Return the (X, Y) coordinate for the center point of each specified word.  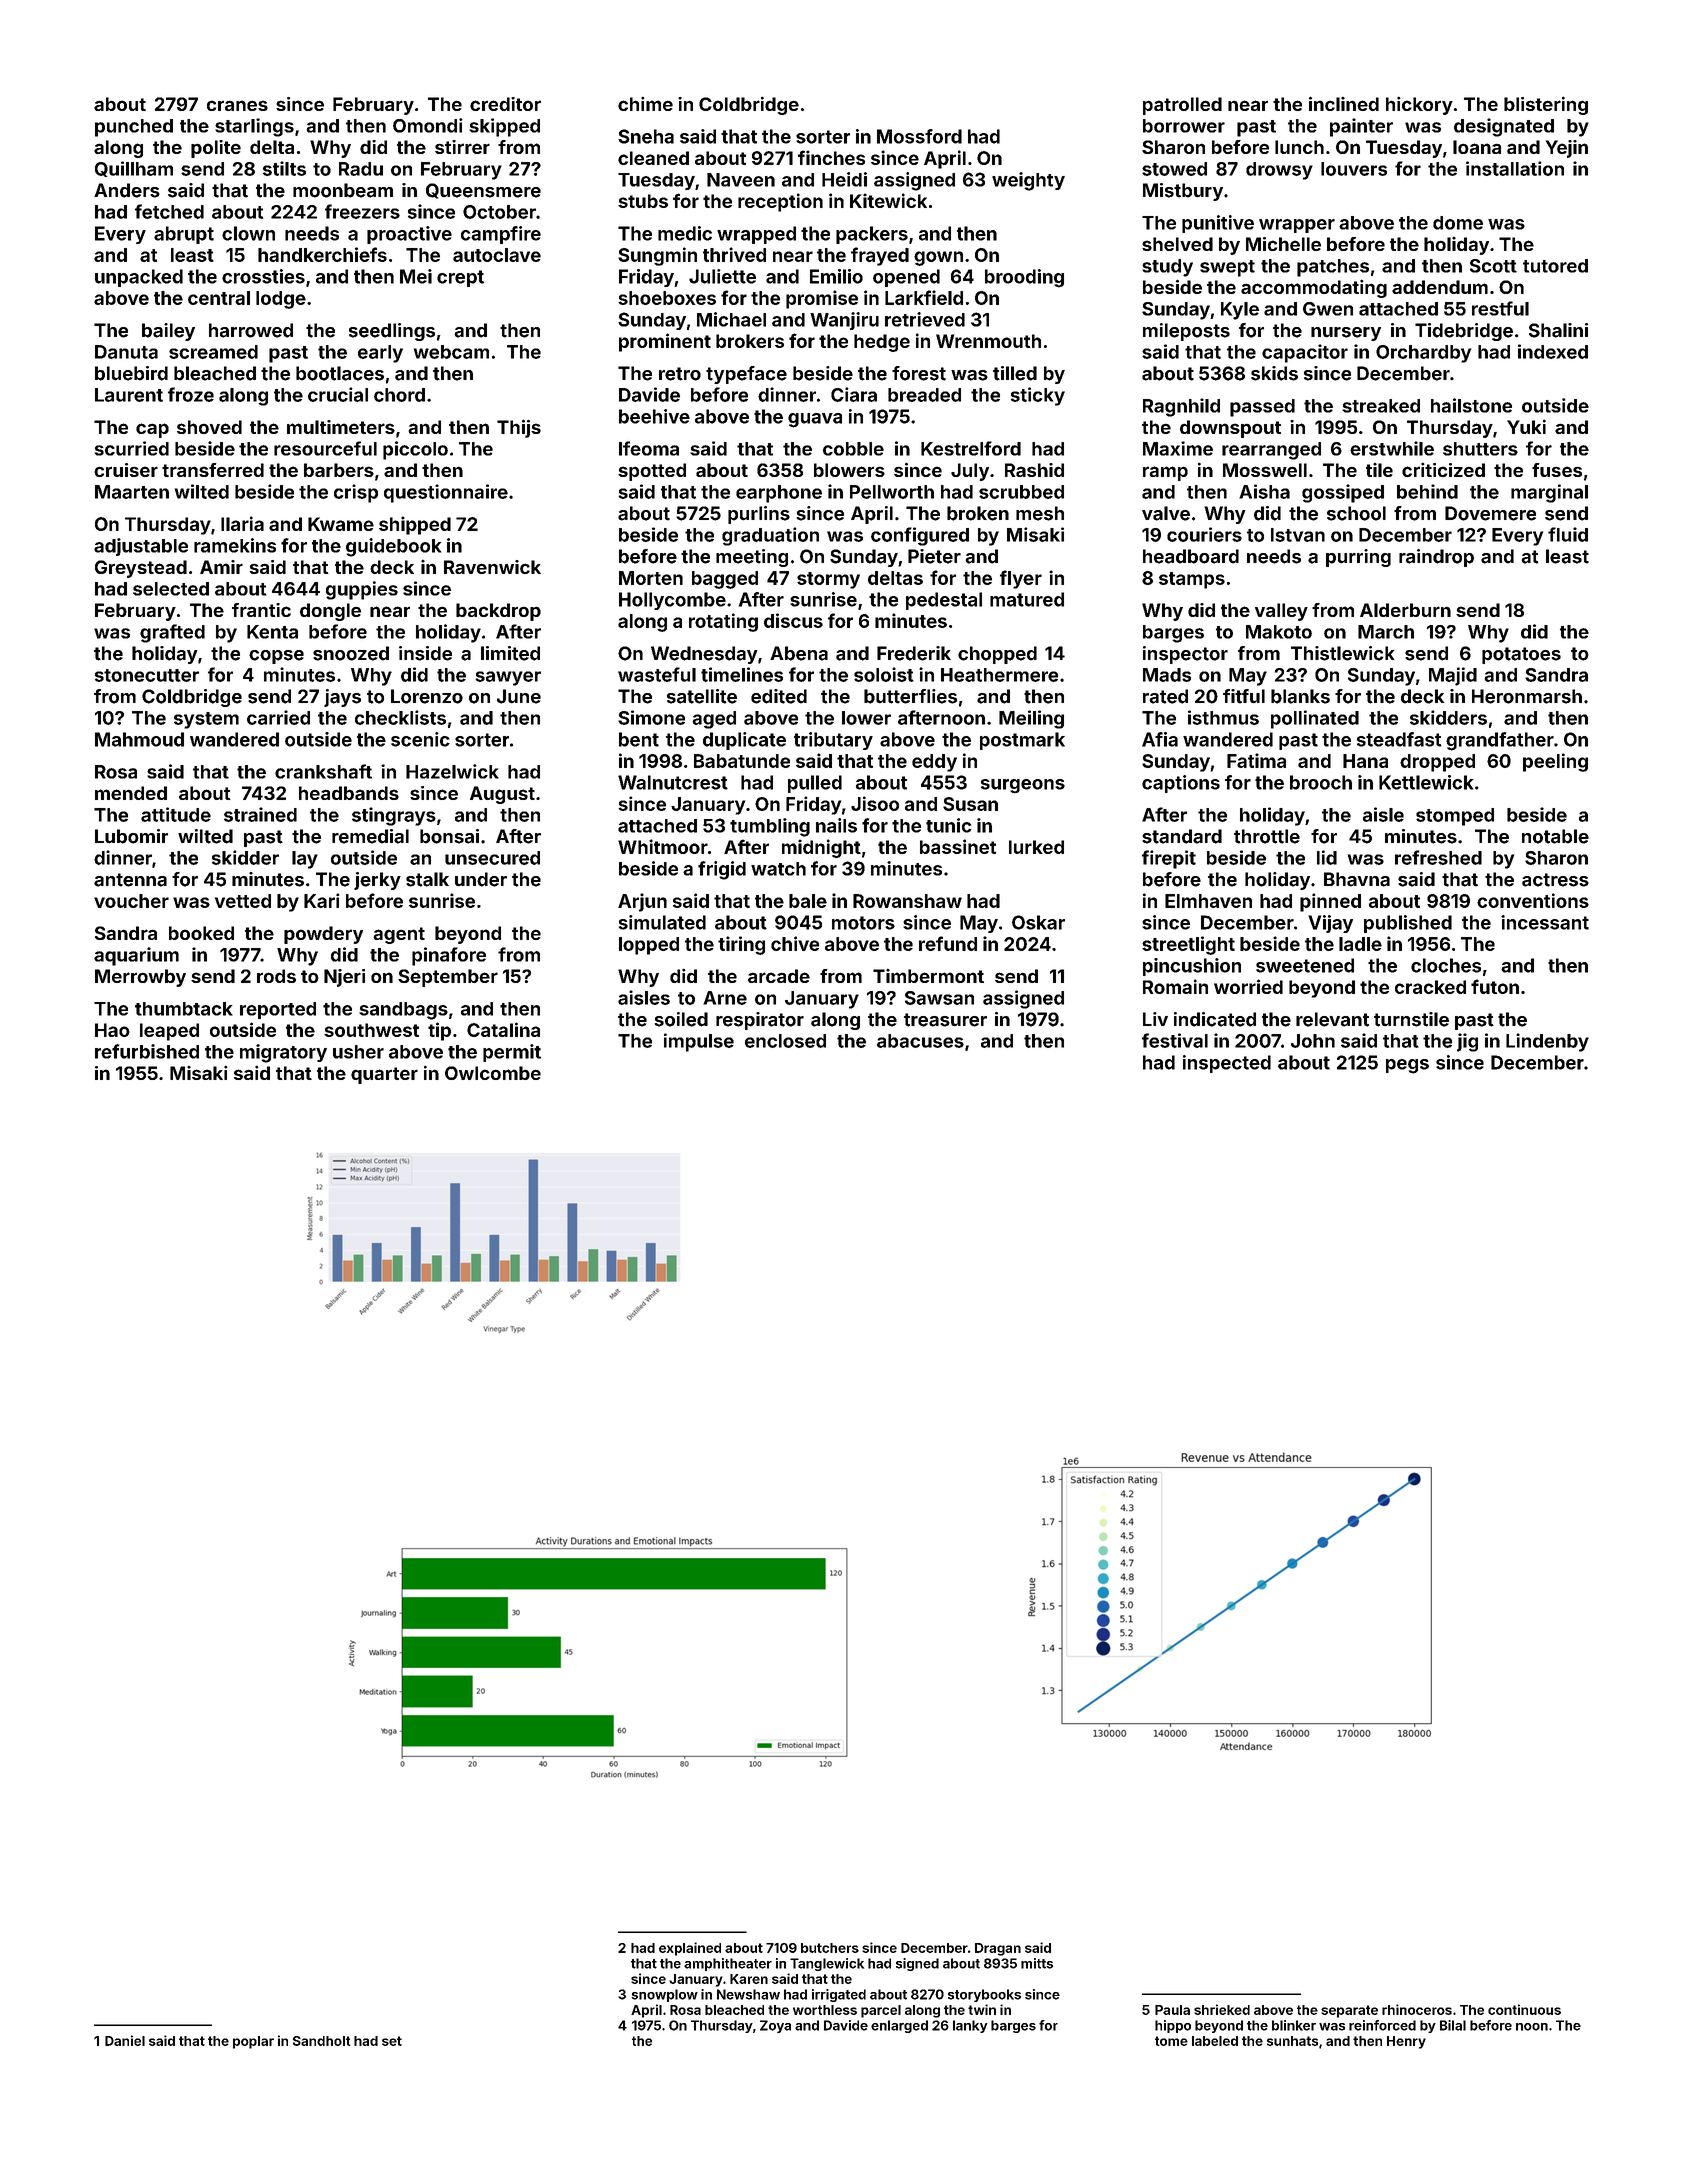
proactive (409, 235)
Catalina (503, 1029)
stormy (828, 580)
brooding (1024, 278)
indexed (1553, 351)
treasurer (945, 1020)
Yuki (1526, 426)
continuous (1524, 2009)
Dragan (998, 1949)
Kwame (341, 524)
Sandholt (321, 2041)
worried (1248, 986)
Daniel (125, 2040)
